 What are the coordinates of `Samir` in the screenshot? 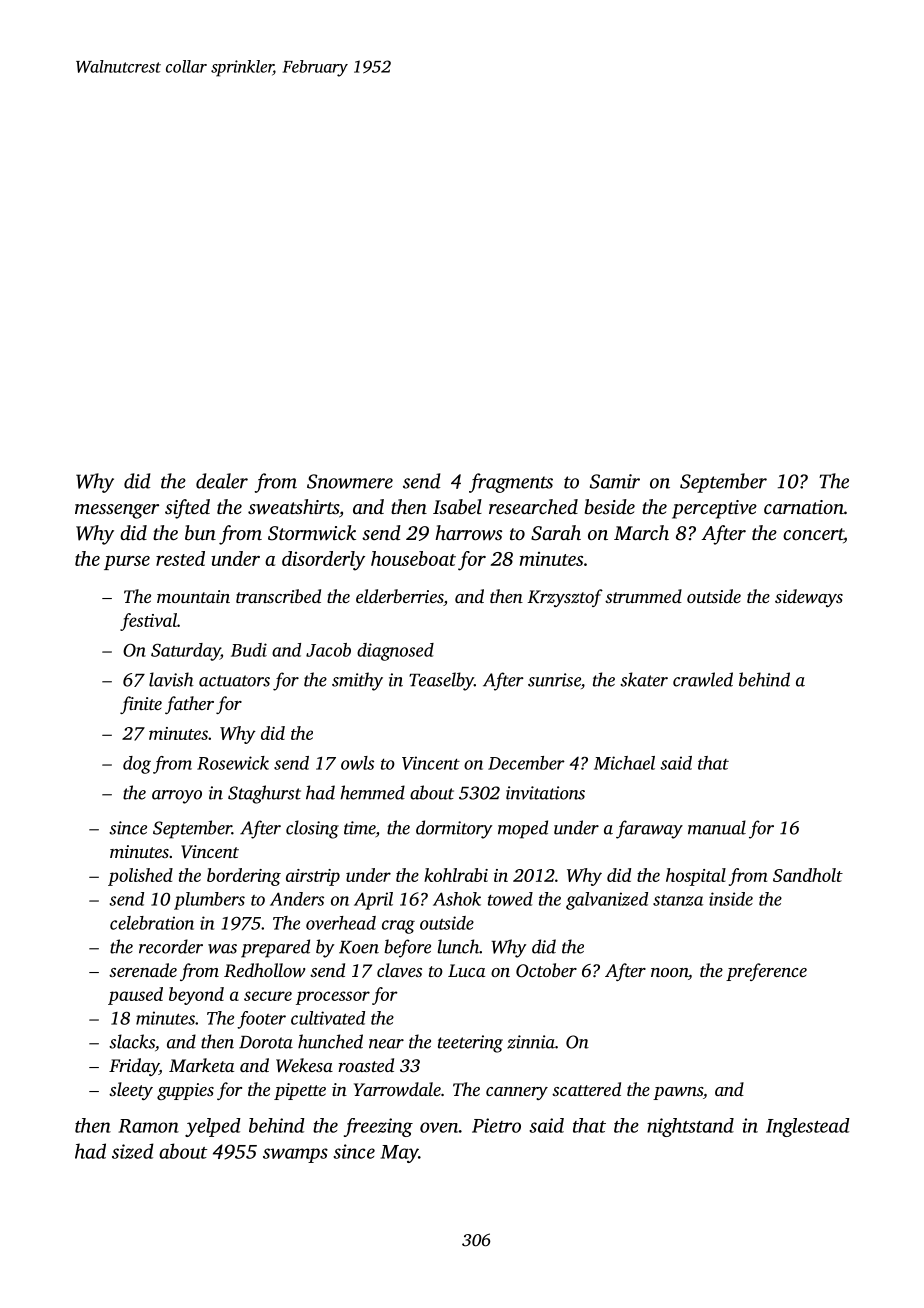 It's located at (615, 481).
